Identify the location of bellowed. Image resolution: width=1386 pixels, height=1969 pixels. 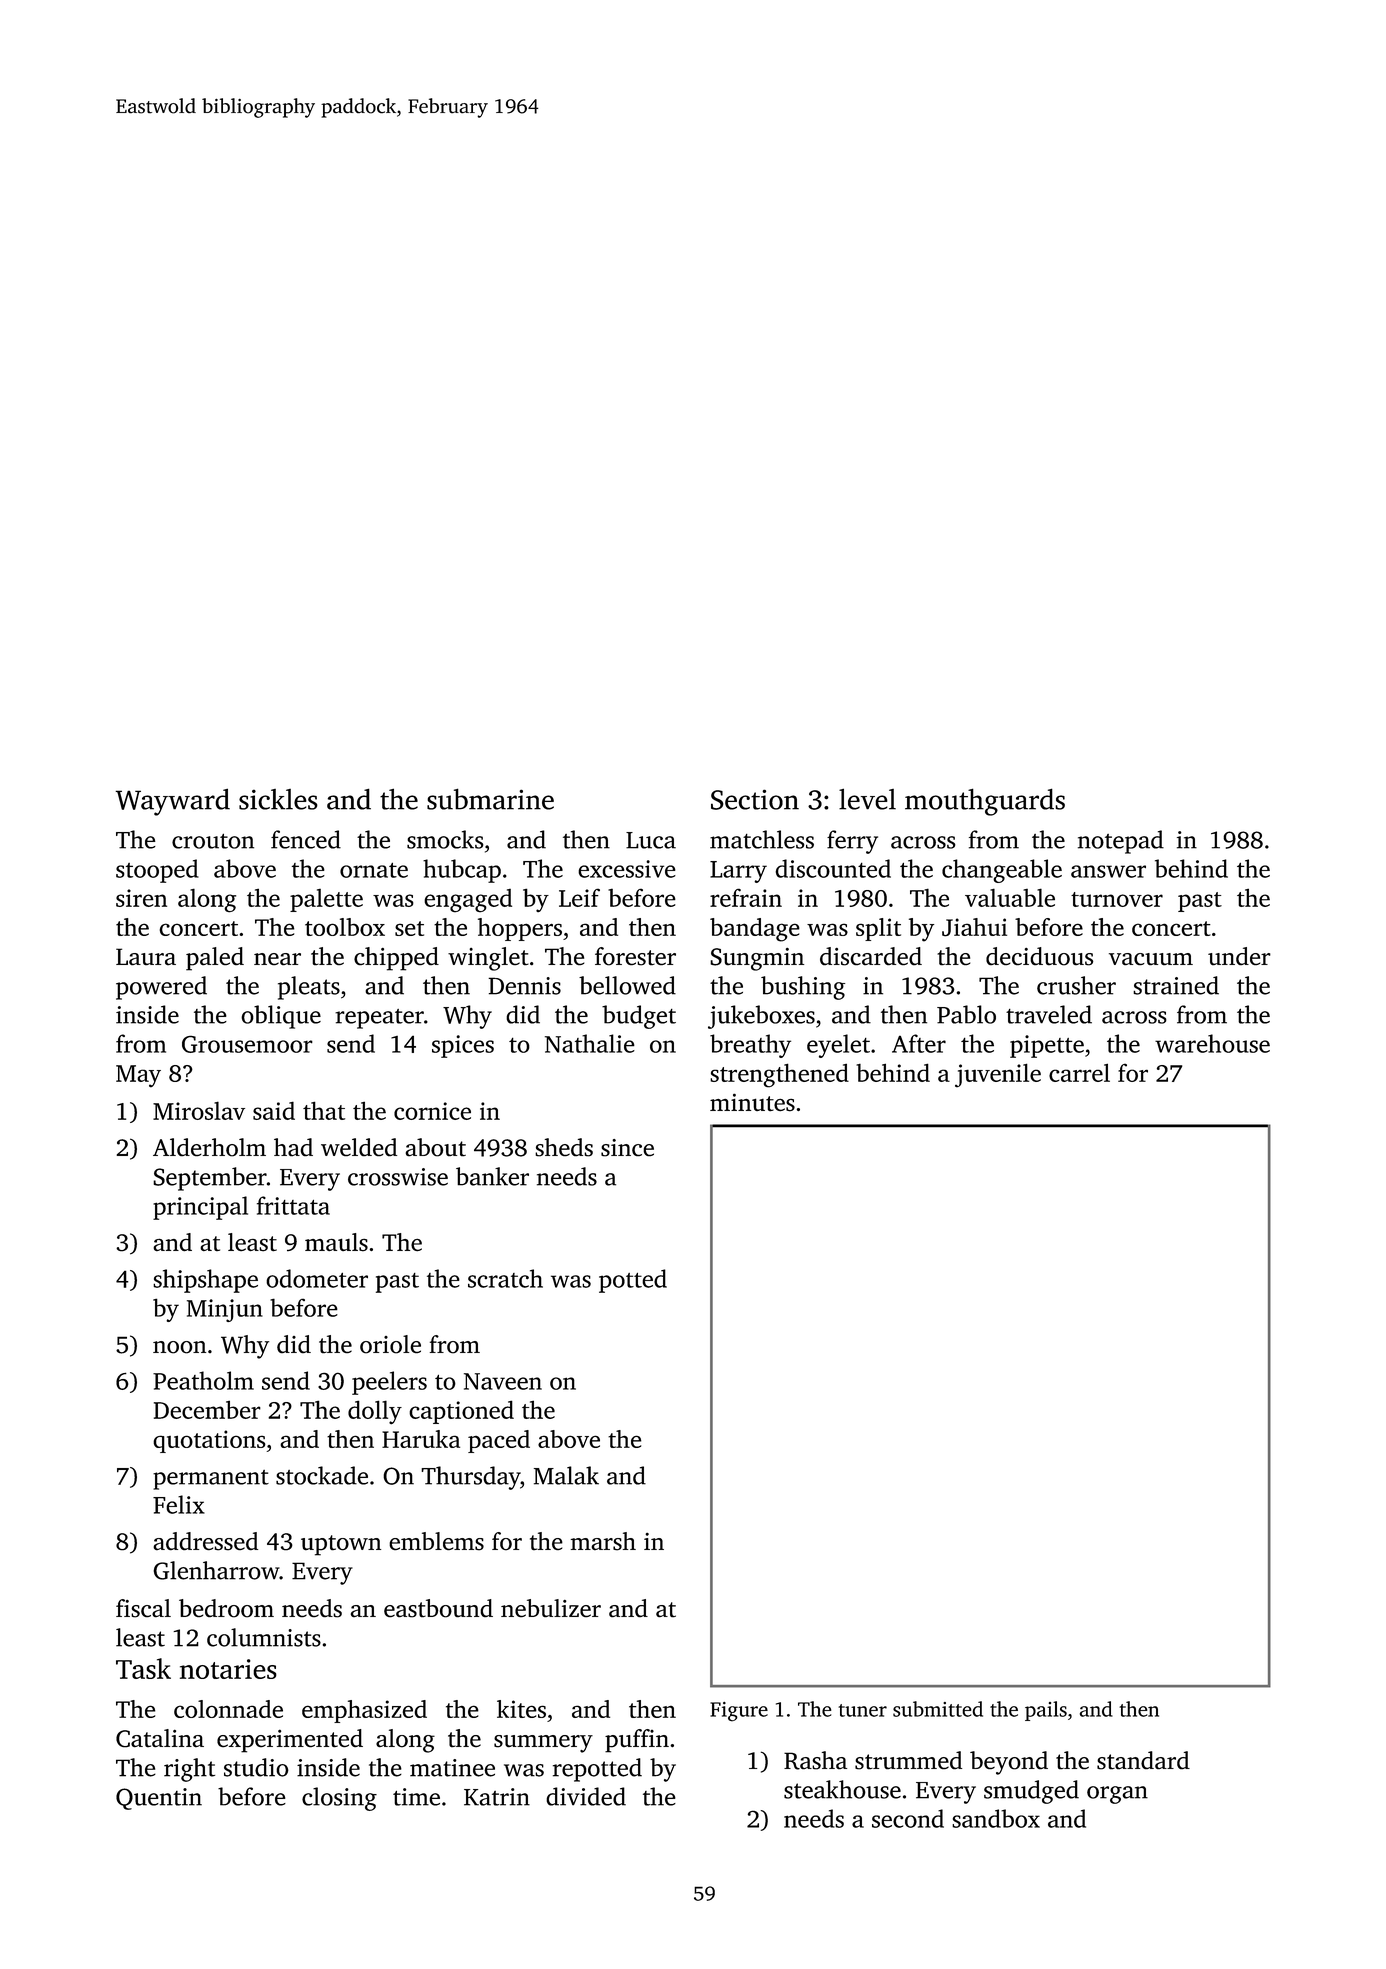
(627, 985).
